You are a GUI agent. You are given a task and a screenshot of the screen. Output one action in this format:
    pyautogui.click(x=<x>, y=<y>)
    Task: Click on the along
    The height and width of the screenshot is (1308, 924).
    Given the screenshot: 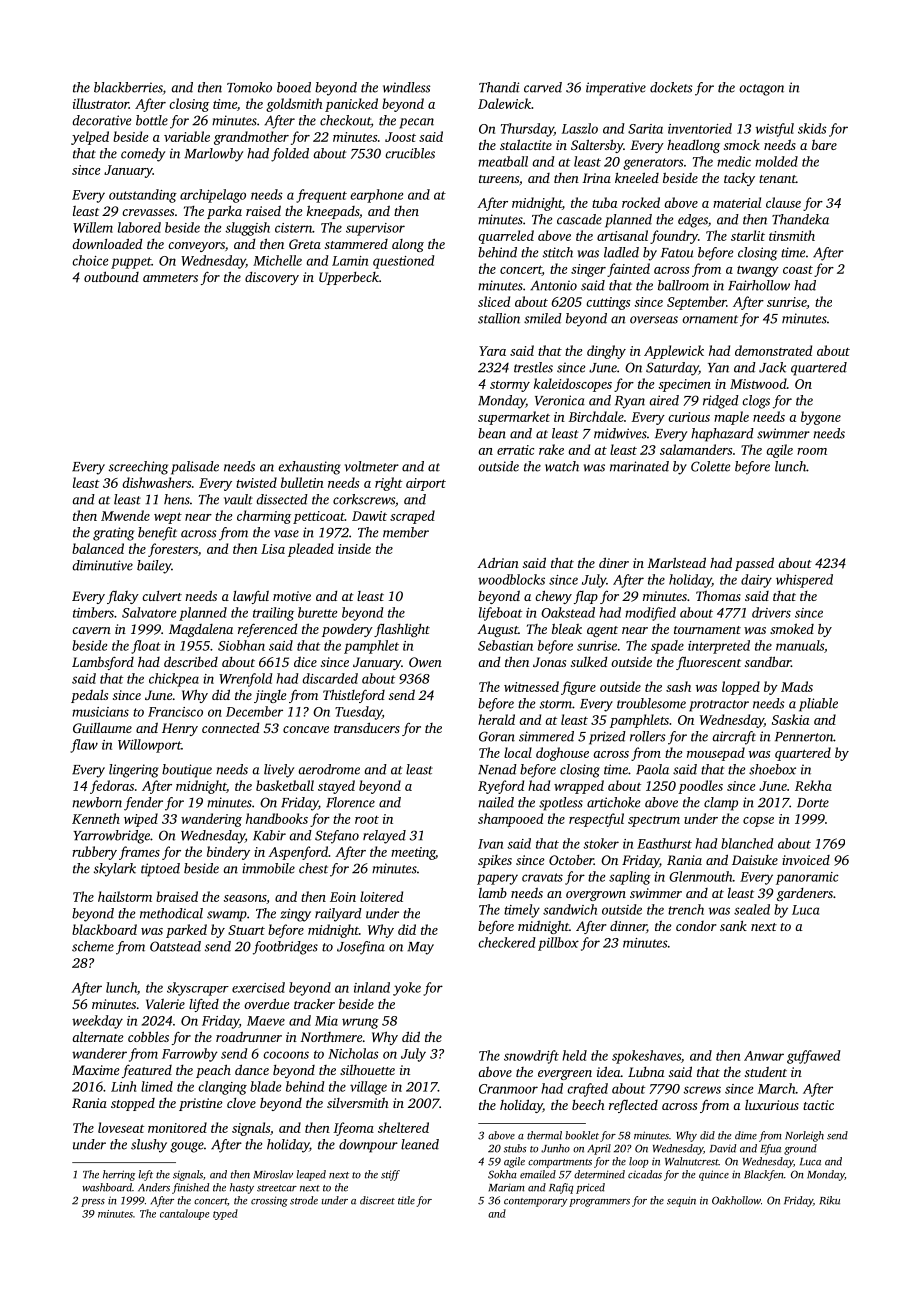 What is the action you would take?
    pyautogui.click(x=408, y=245)
